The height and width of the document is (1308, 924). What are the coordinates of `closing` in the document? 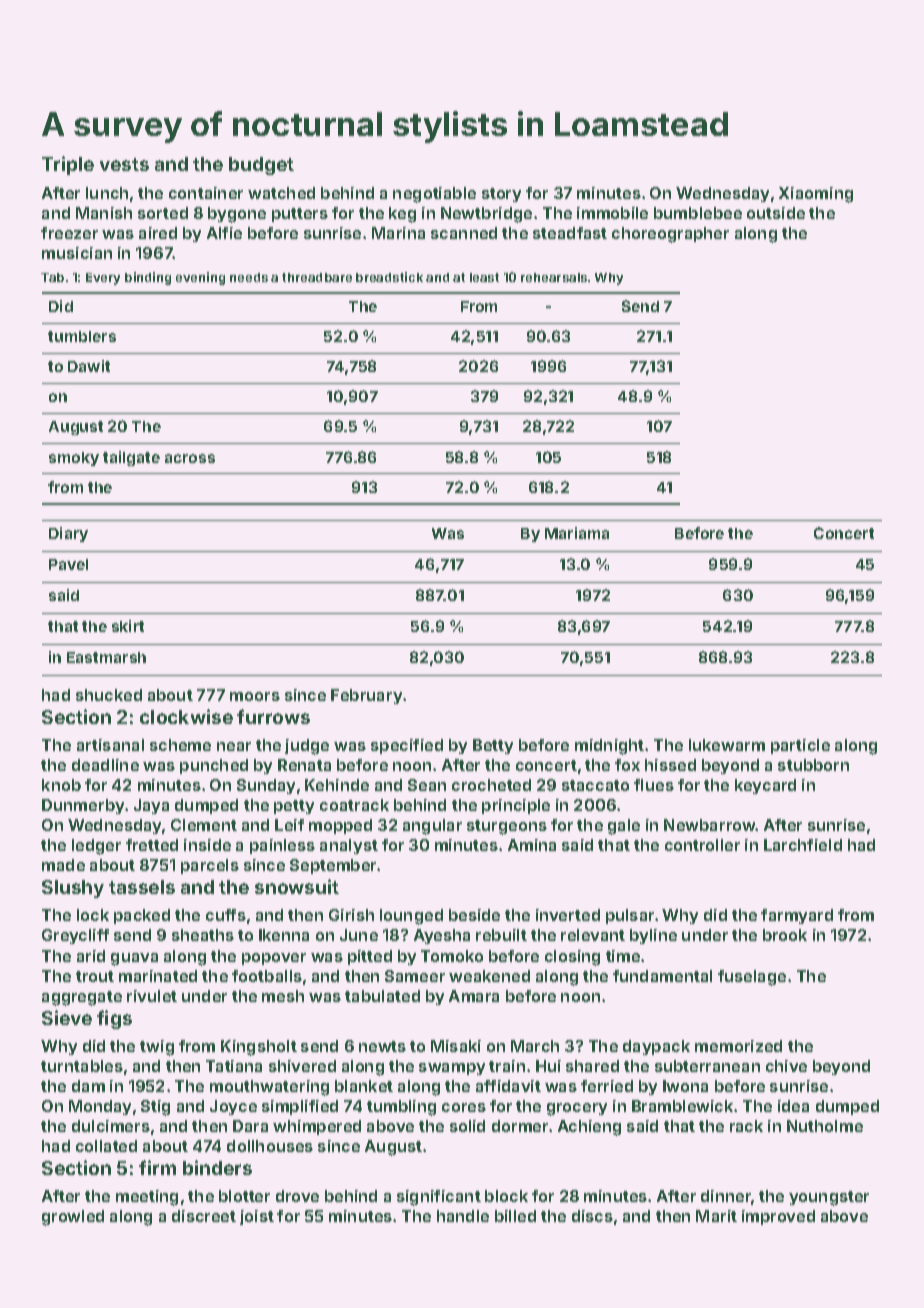 It's located at (572, 958).
